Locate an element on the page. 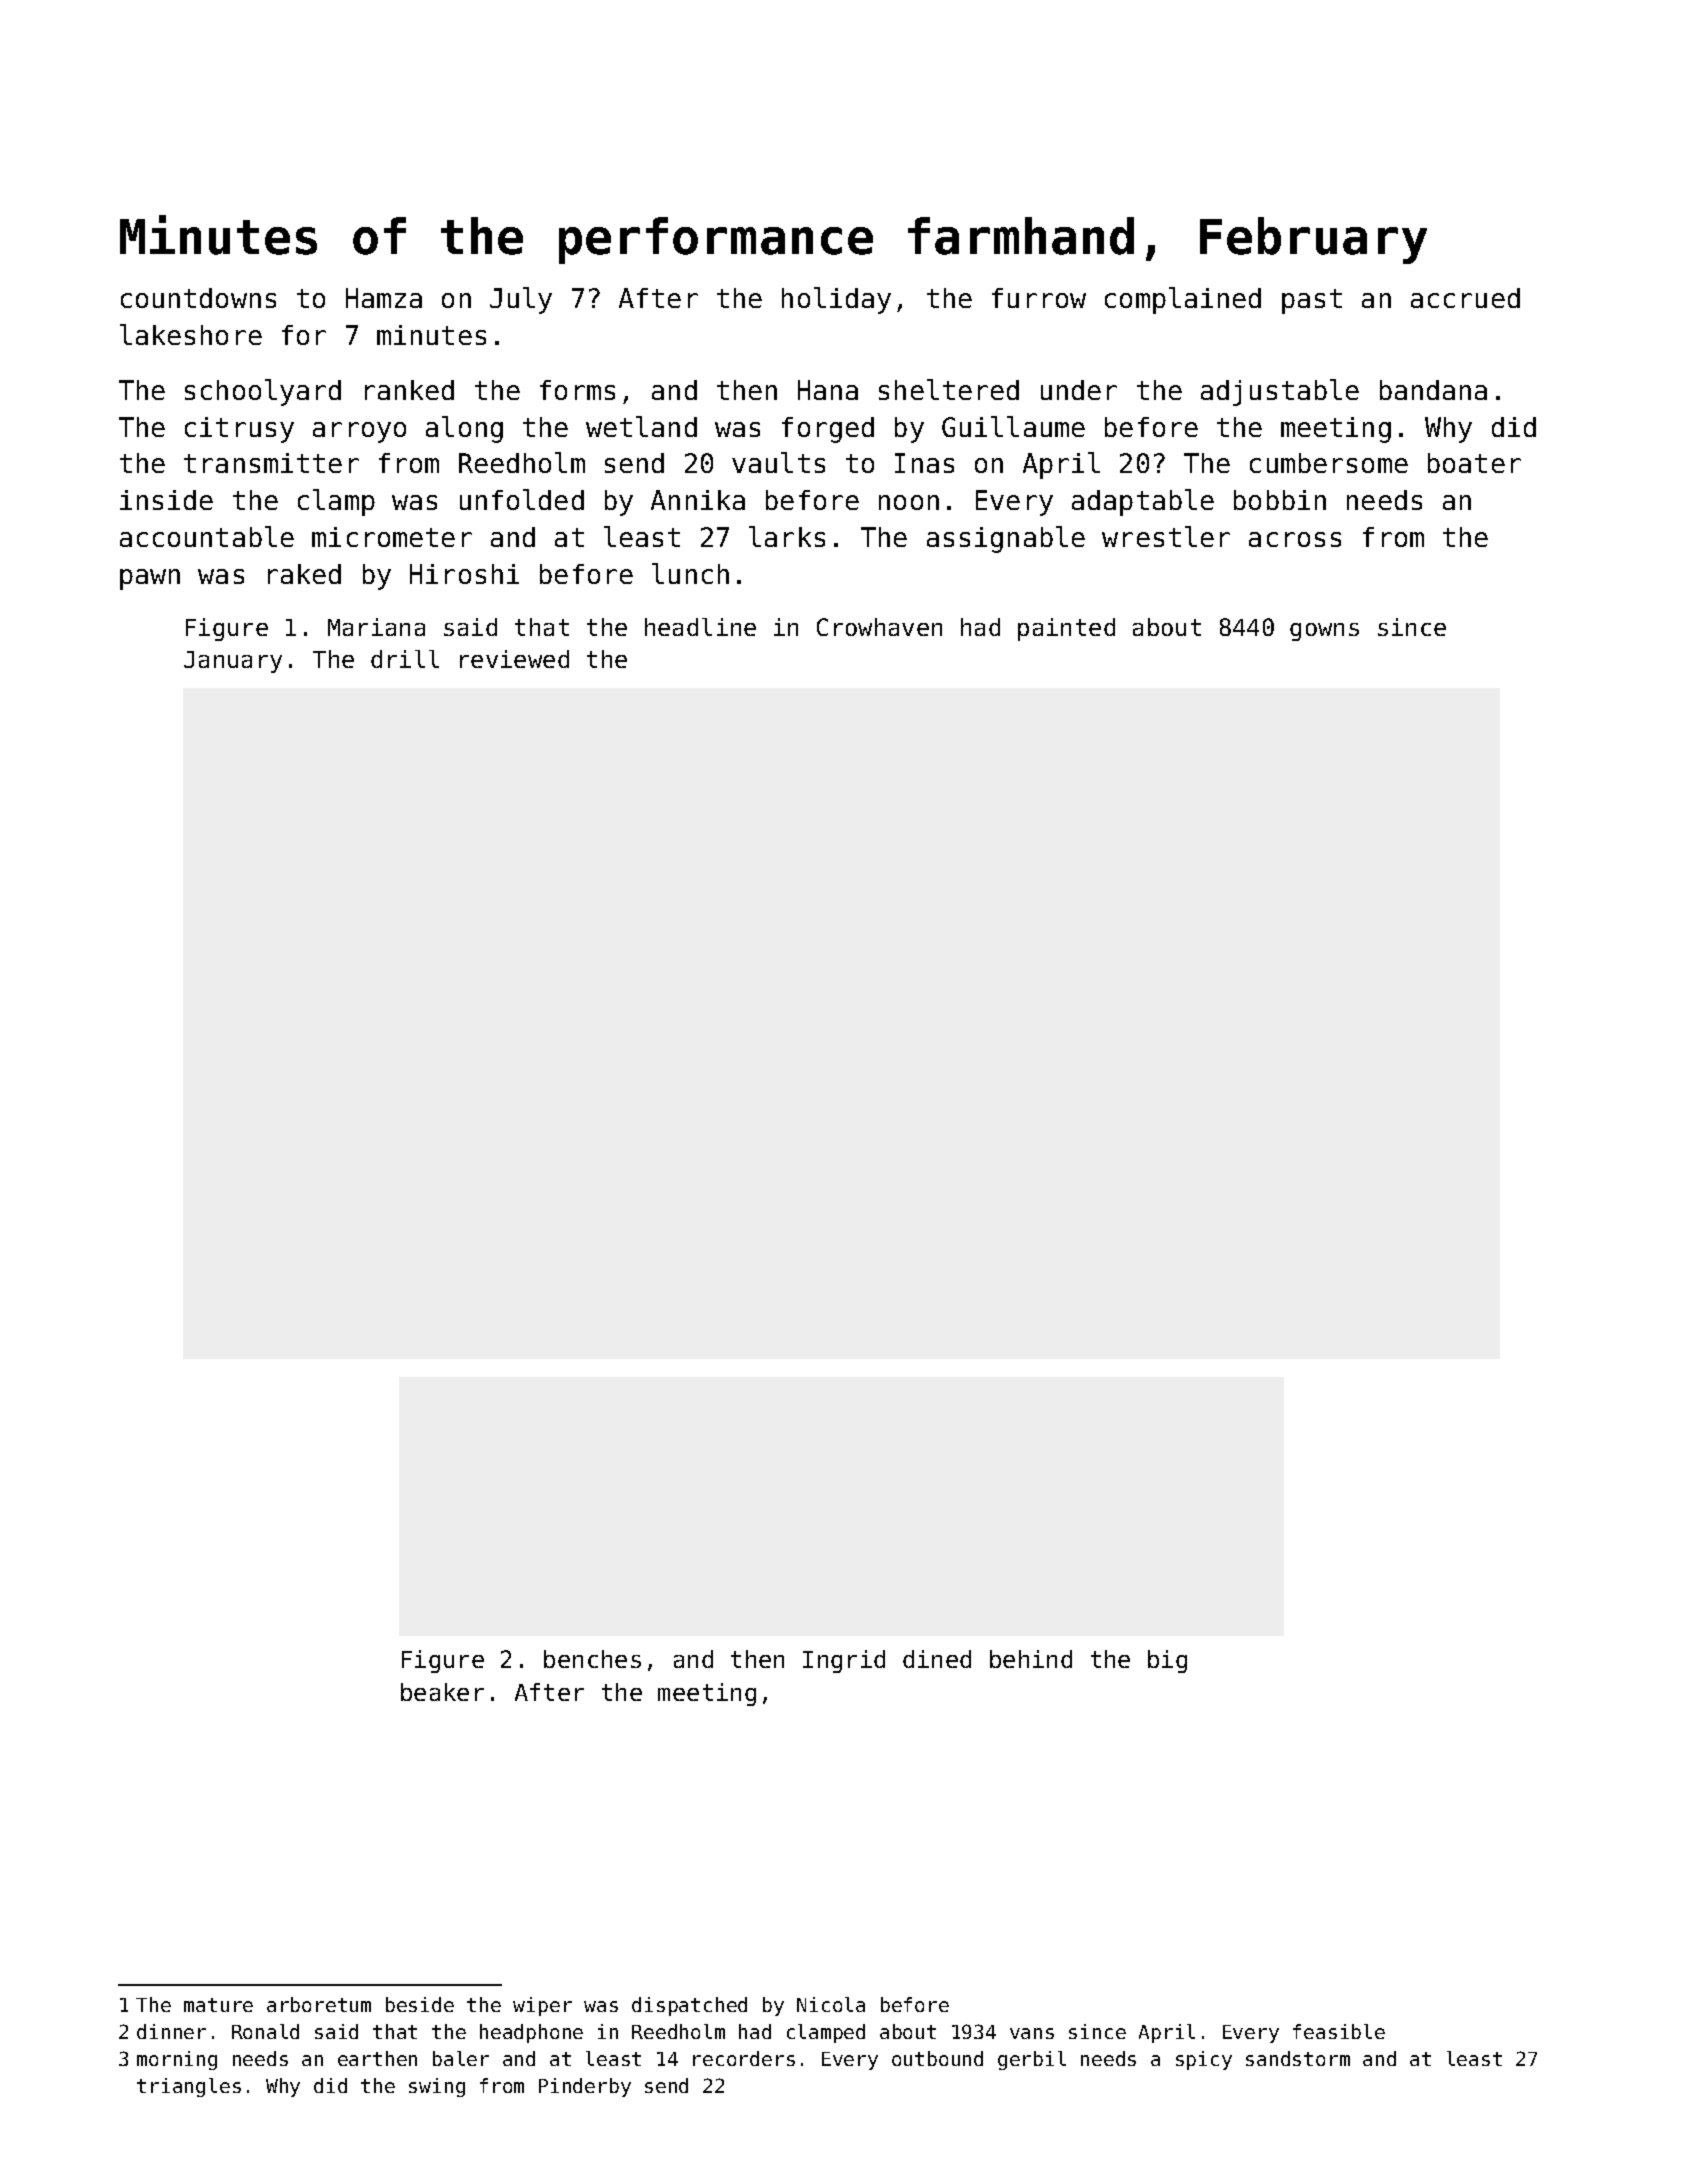  Nicola is located at coordinates (831, 2004).
